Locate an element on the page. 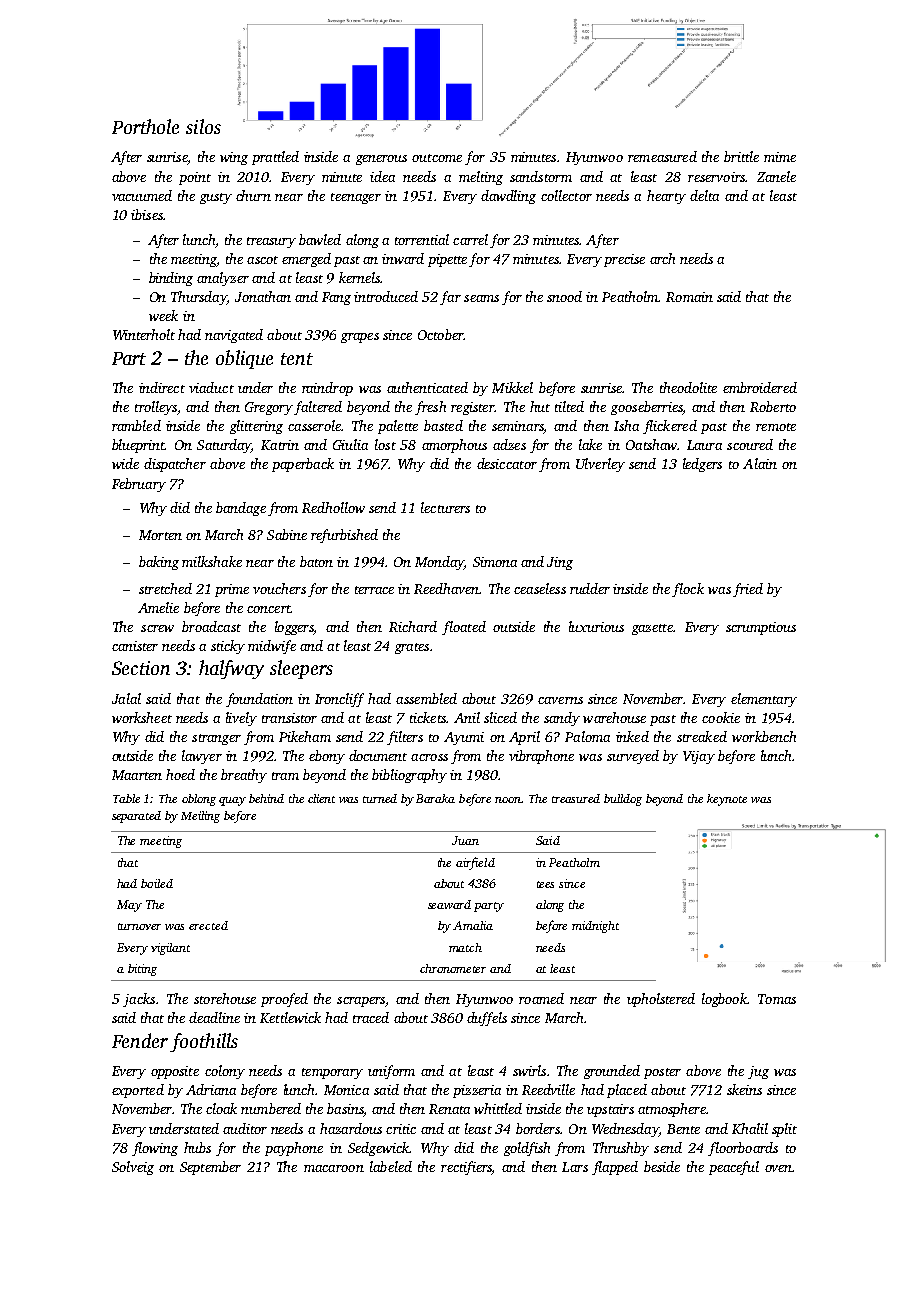  fried is located at coordinates (748, 590).
